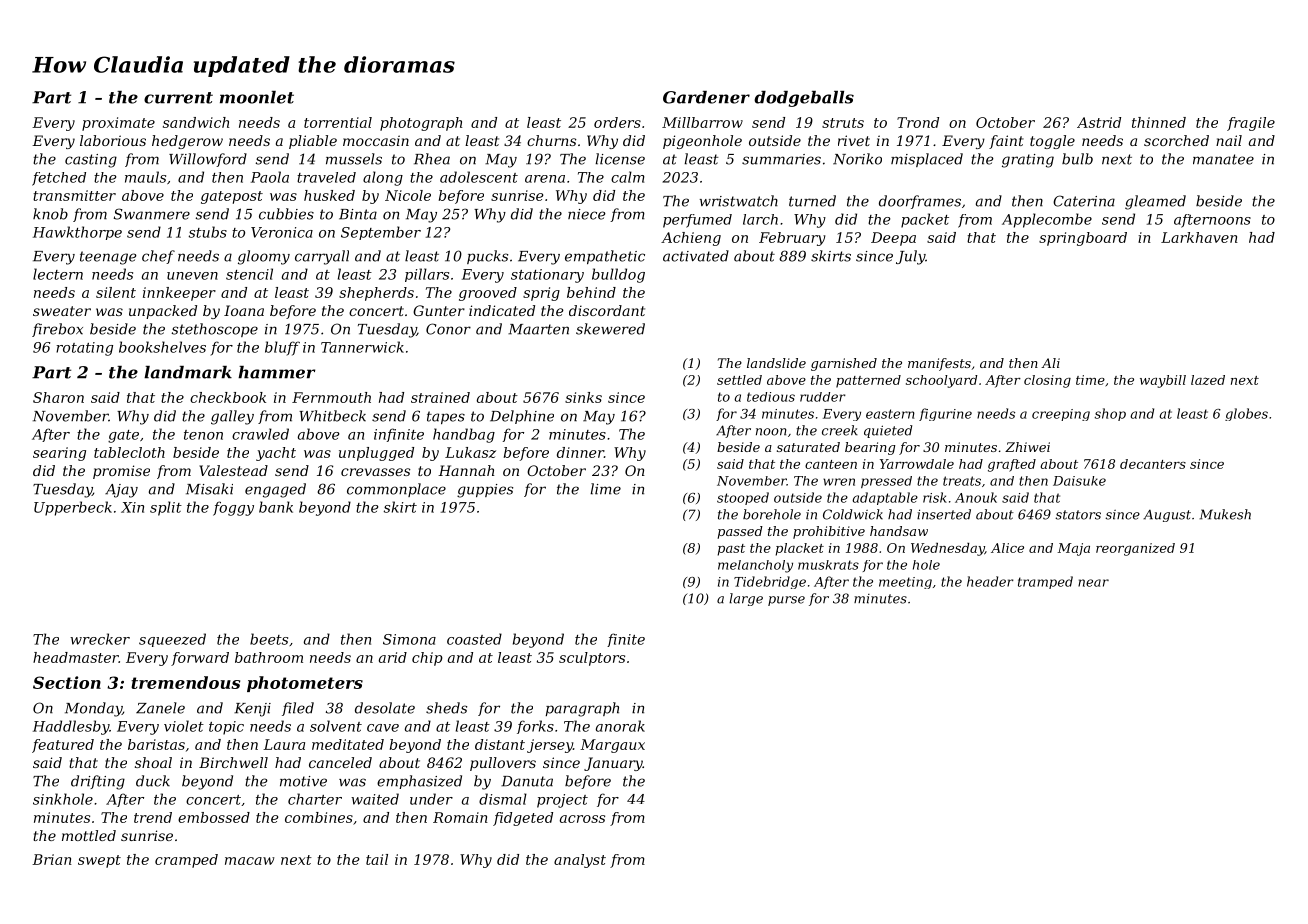 Image resolution: width=1308 pixels, height=924 pixels. Describe the element at coordinates (178, 98) in the screenshot. I see `current` at that location.
